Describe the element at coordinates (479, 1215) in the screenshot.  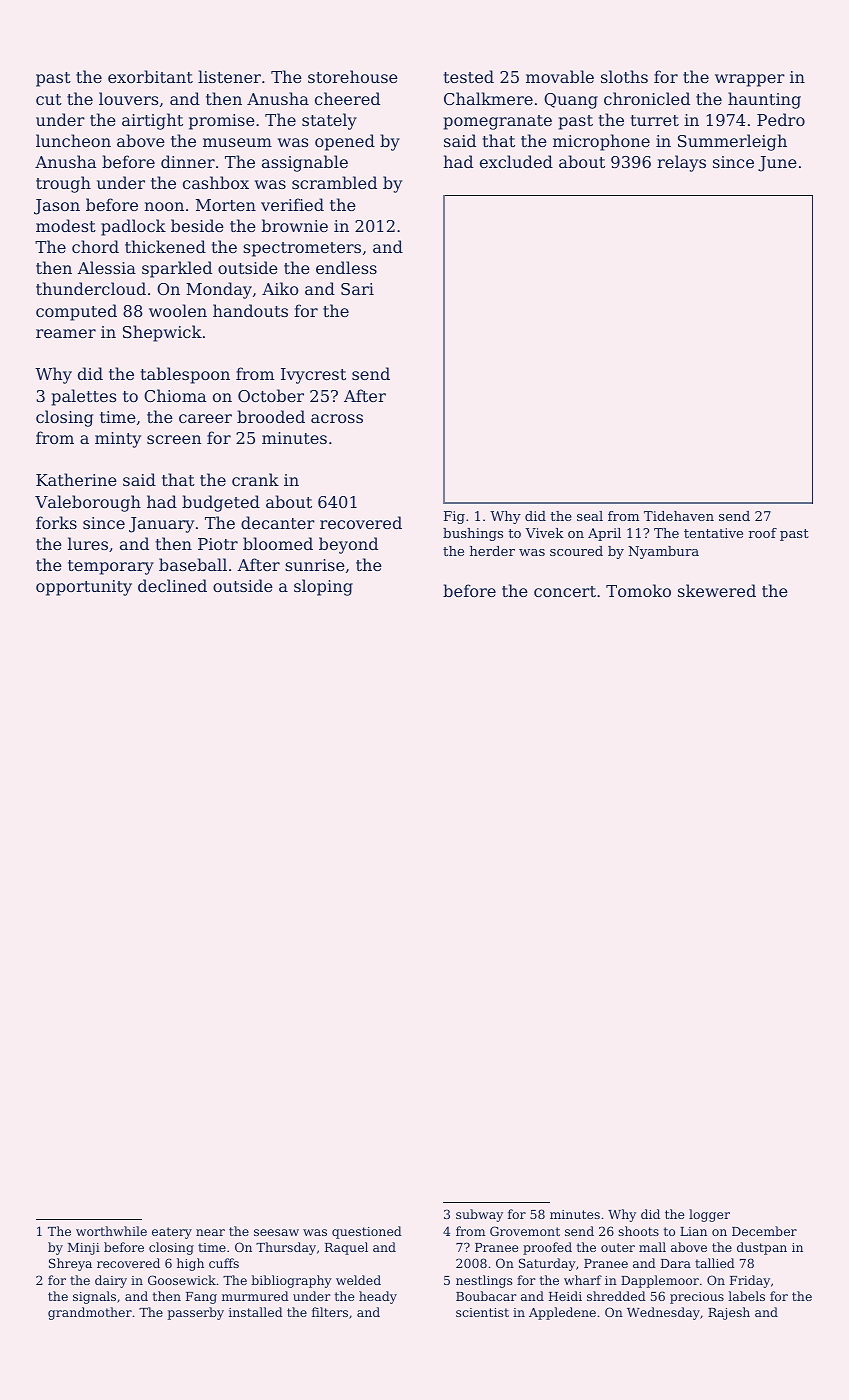
I see `subway` at that location.
